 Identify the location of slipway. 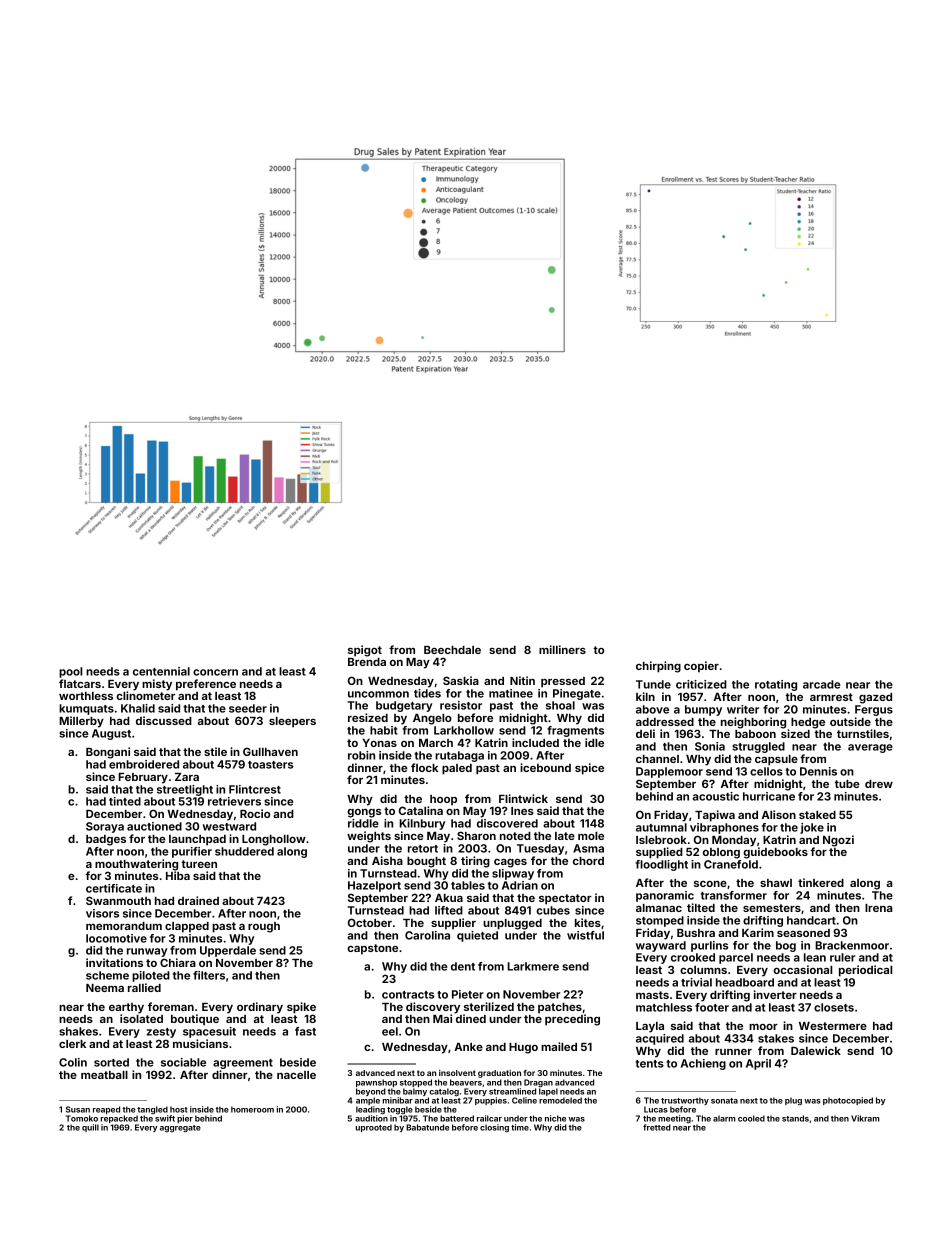
(513, 874).
